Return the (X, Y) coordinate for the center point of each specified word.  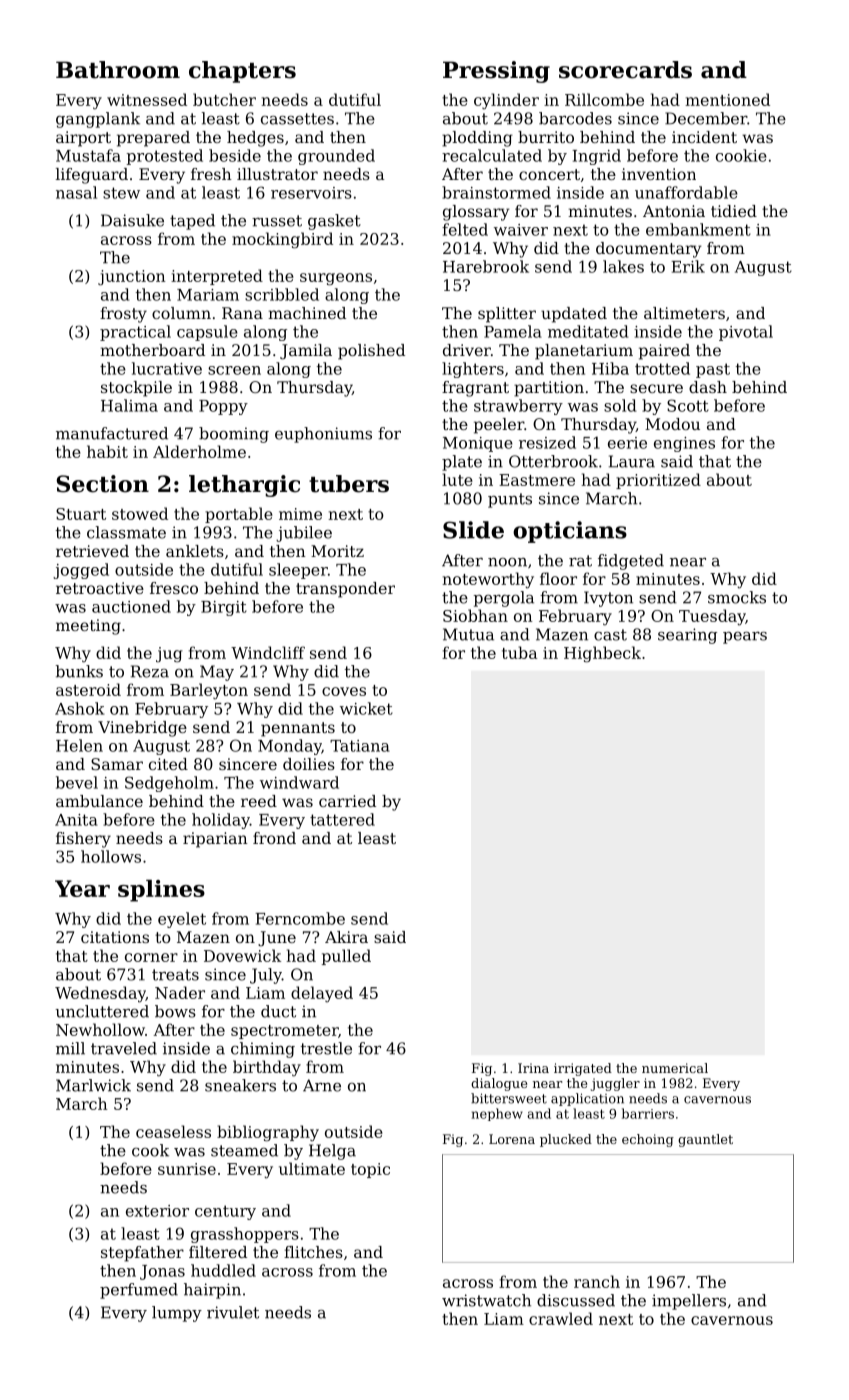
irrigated (583, 1069)
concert (549, 174)
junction (131, 278)
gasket (334, 222)
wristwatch (486, 1300)
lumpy (177, 1314)
